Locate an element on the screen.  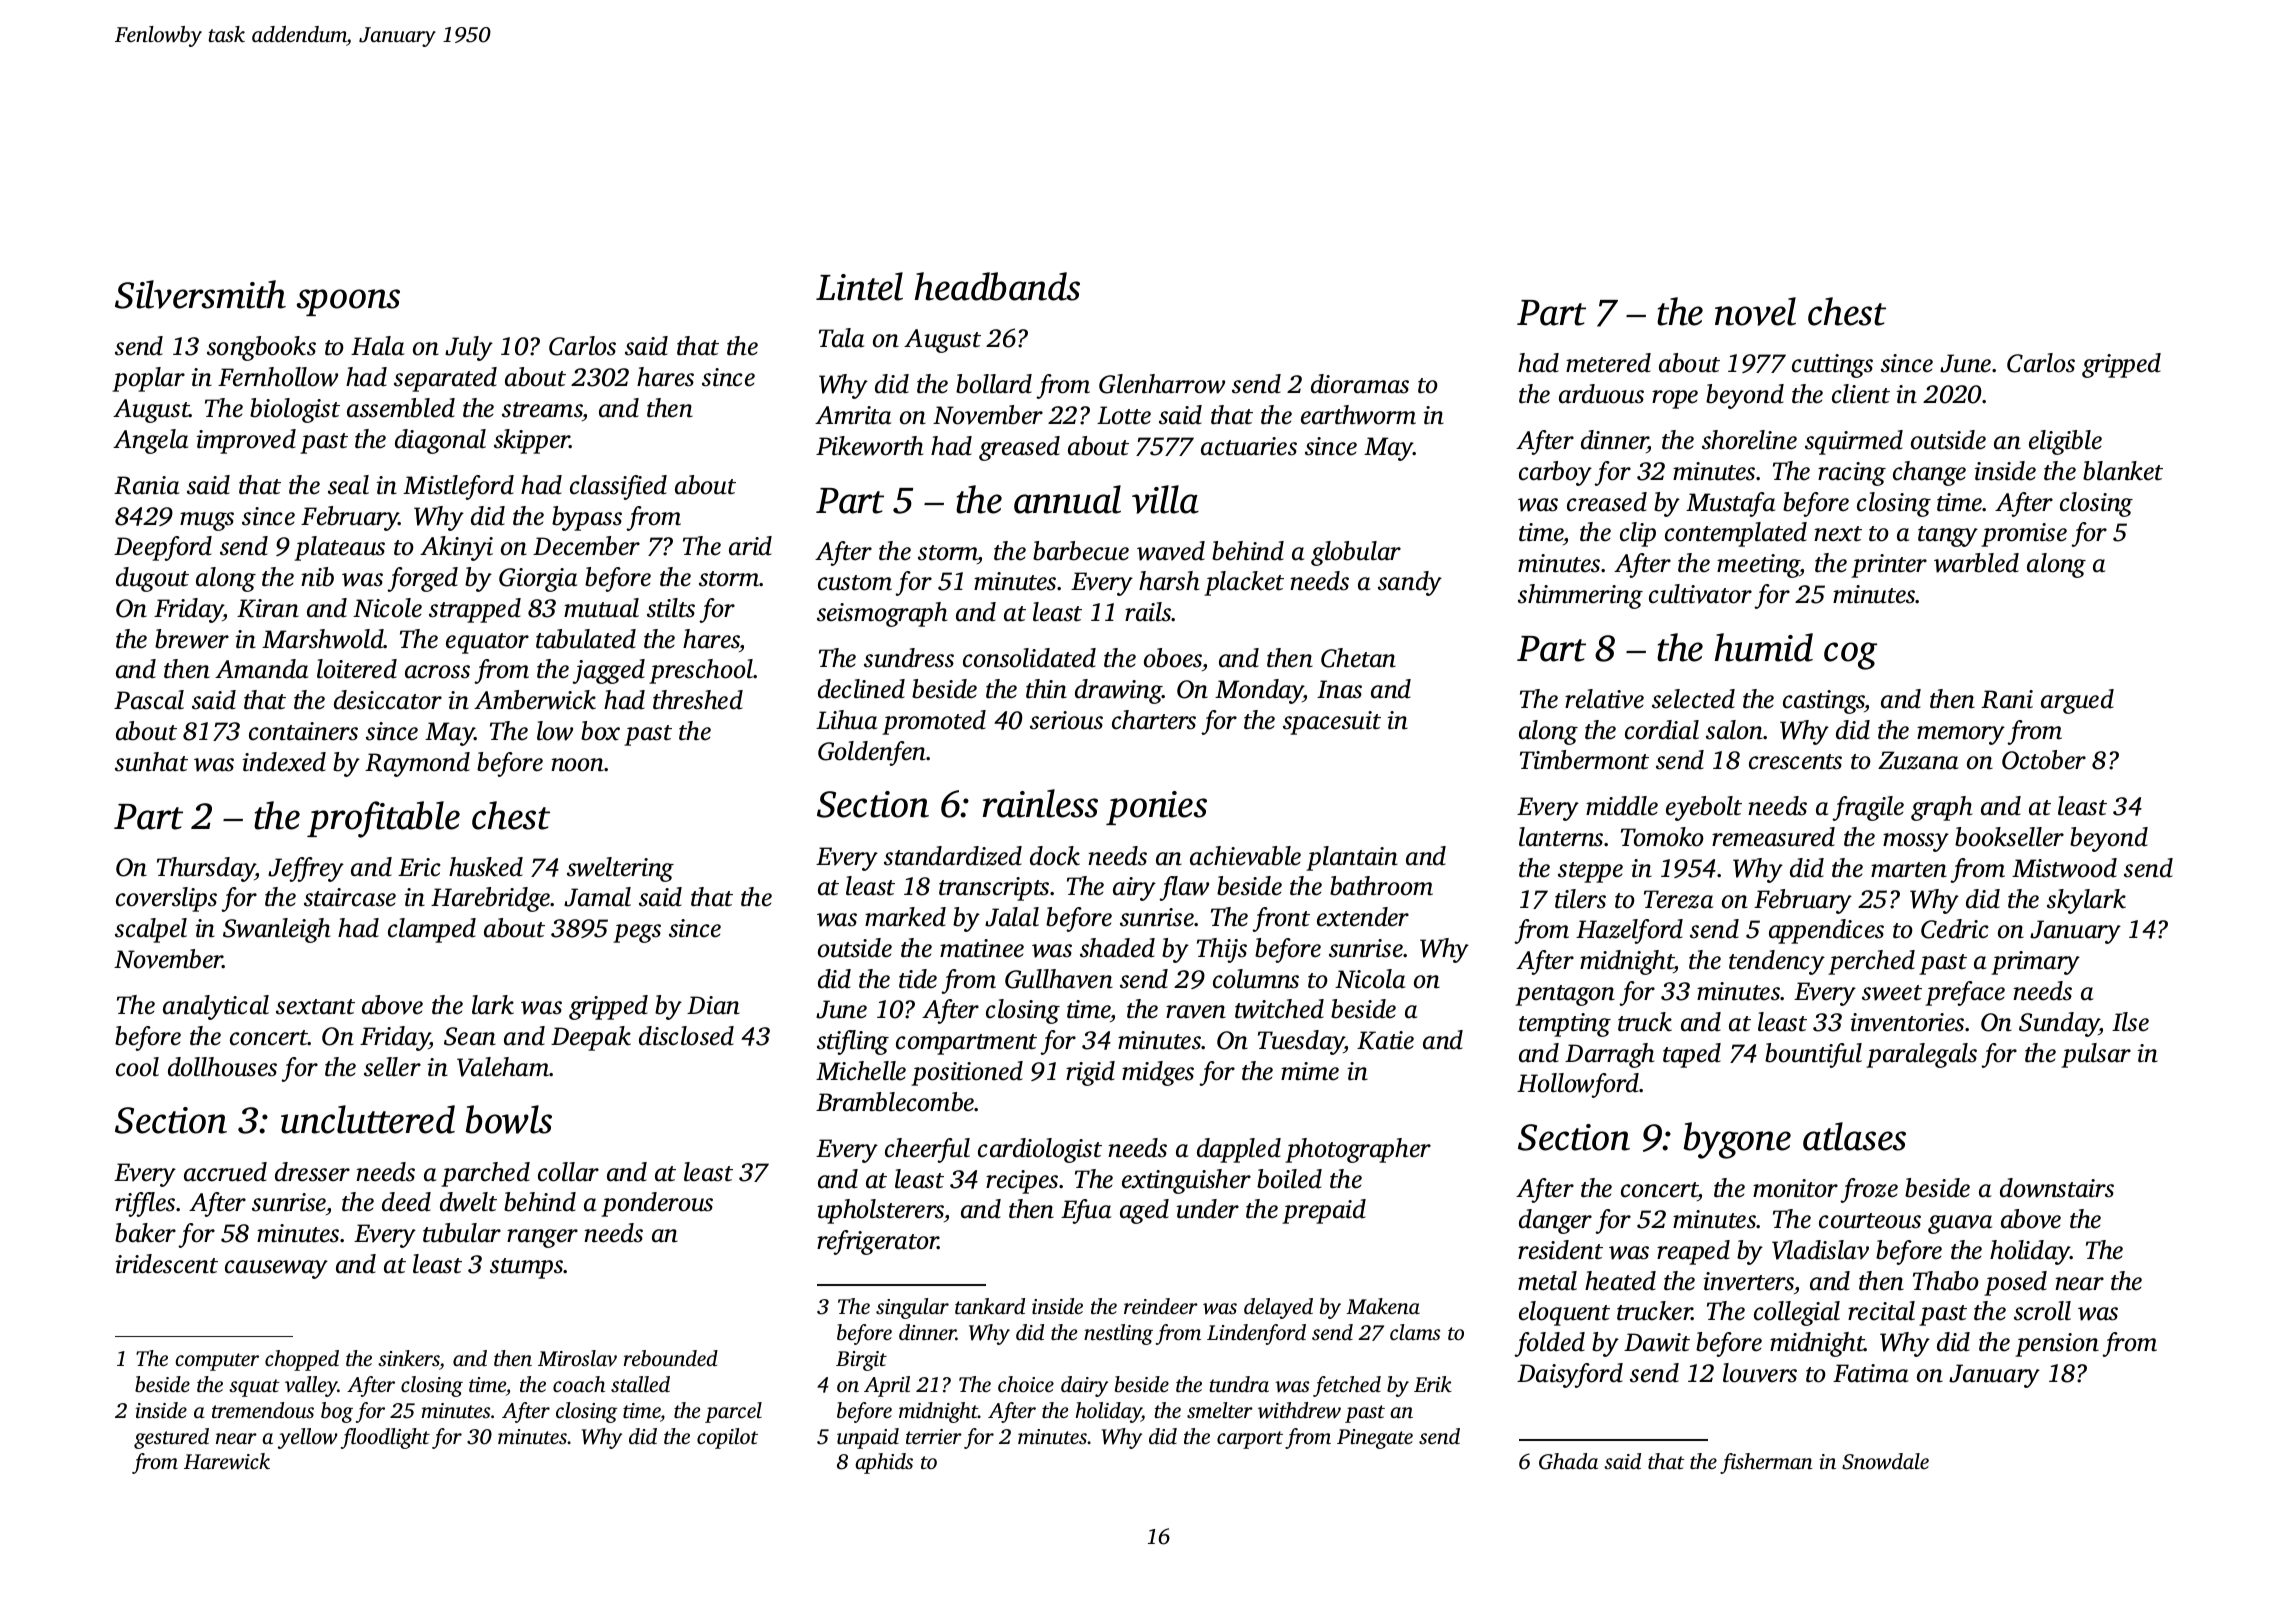
Lintel is located at coordinates (859, 286).
